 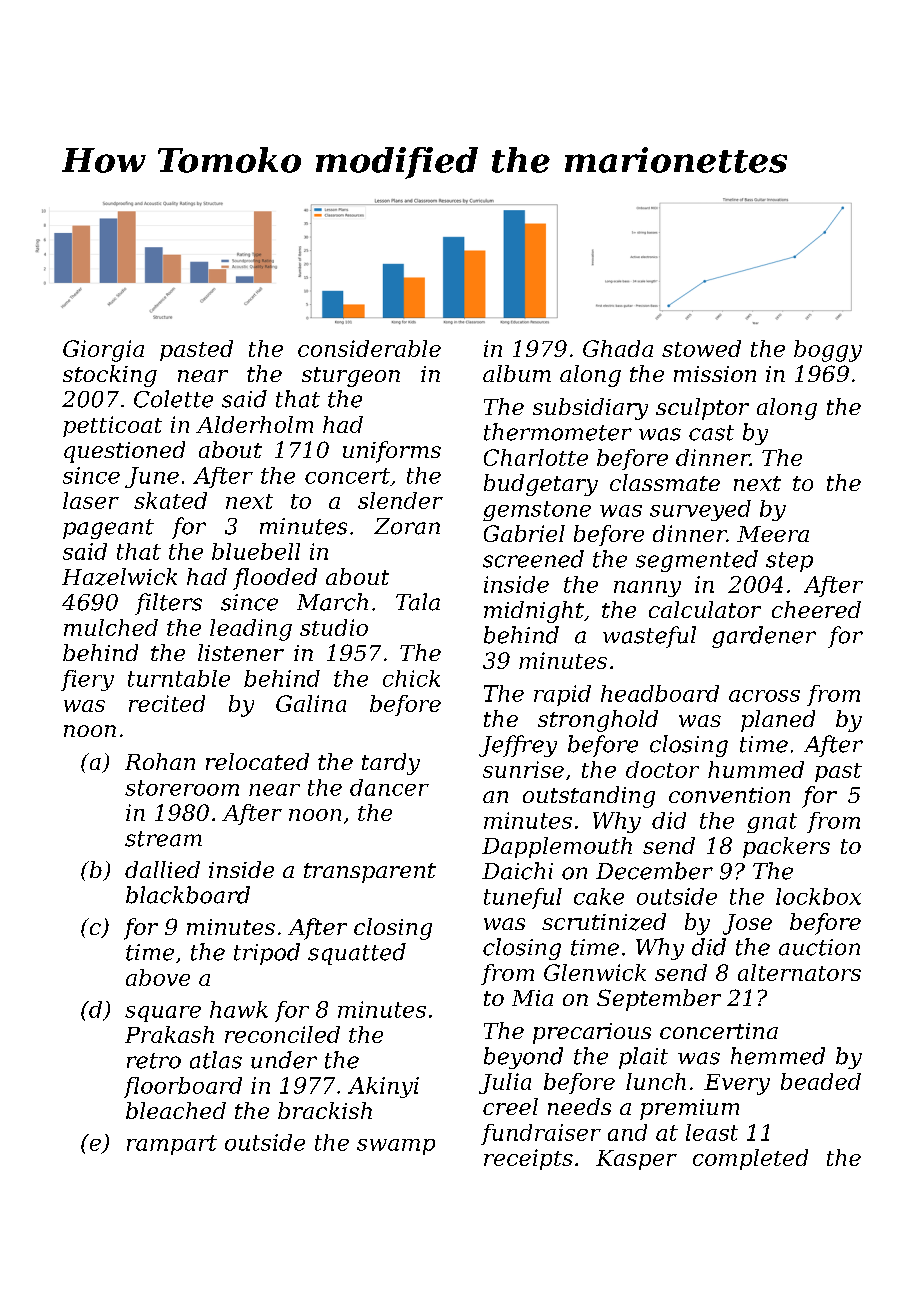 I want to click on packers, so click(x=786, y=847).
